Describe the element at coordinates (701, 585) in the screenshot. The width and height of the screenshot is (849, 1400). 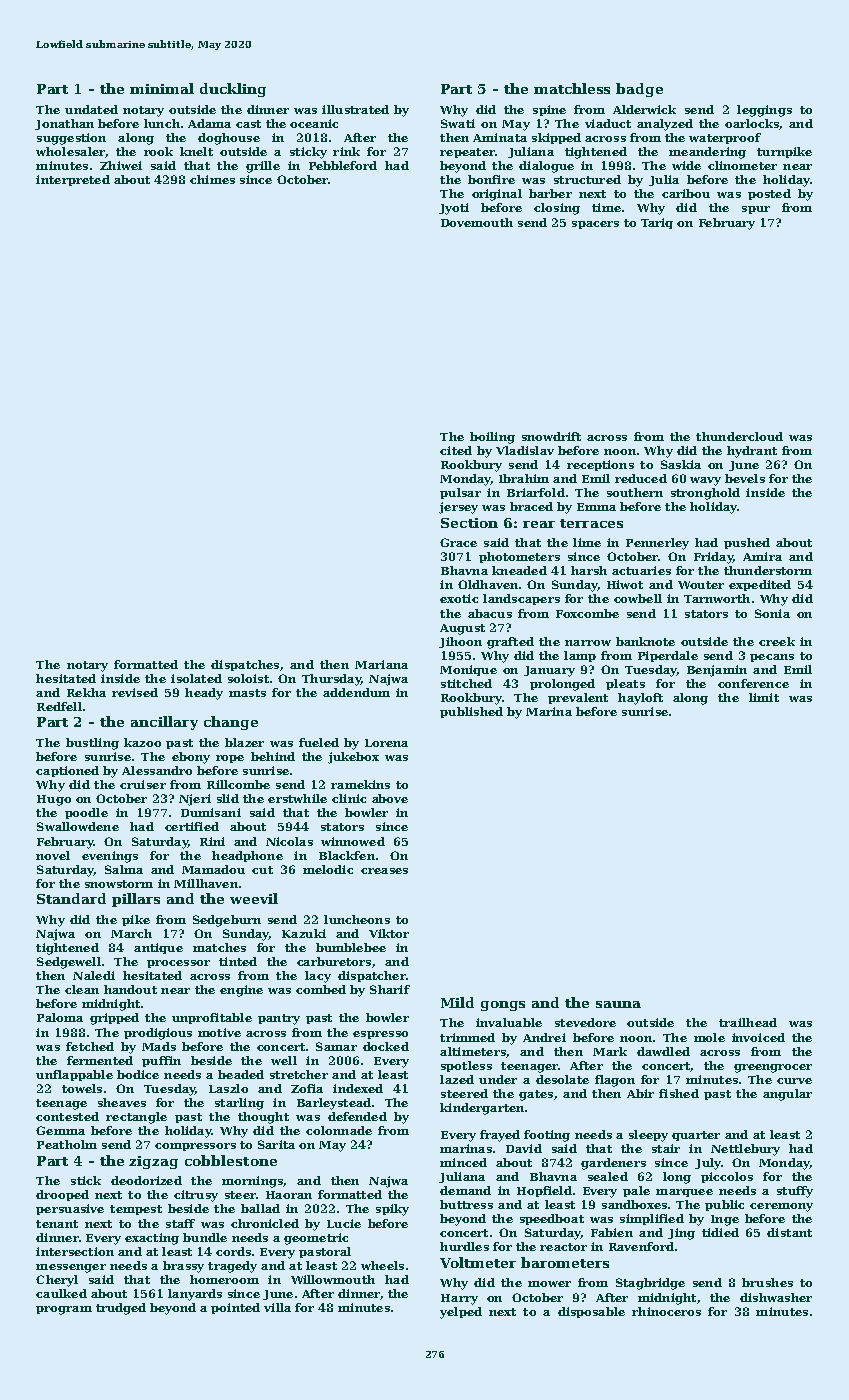
I see `Wouter` at that location.
